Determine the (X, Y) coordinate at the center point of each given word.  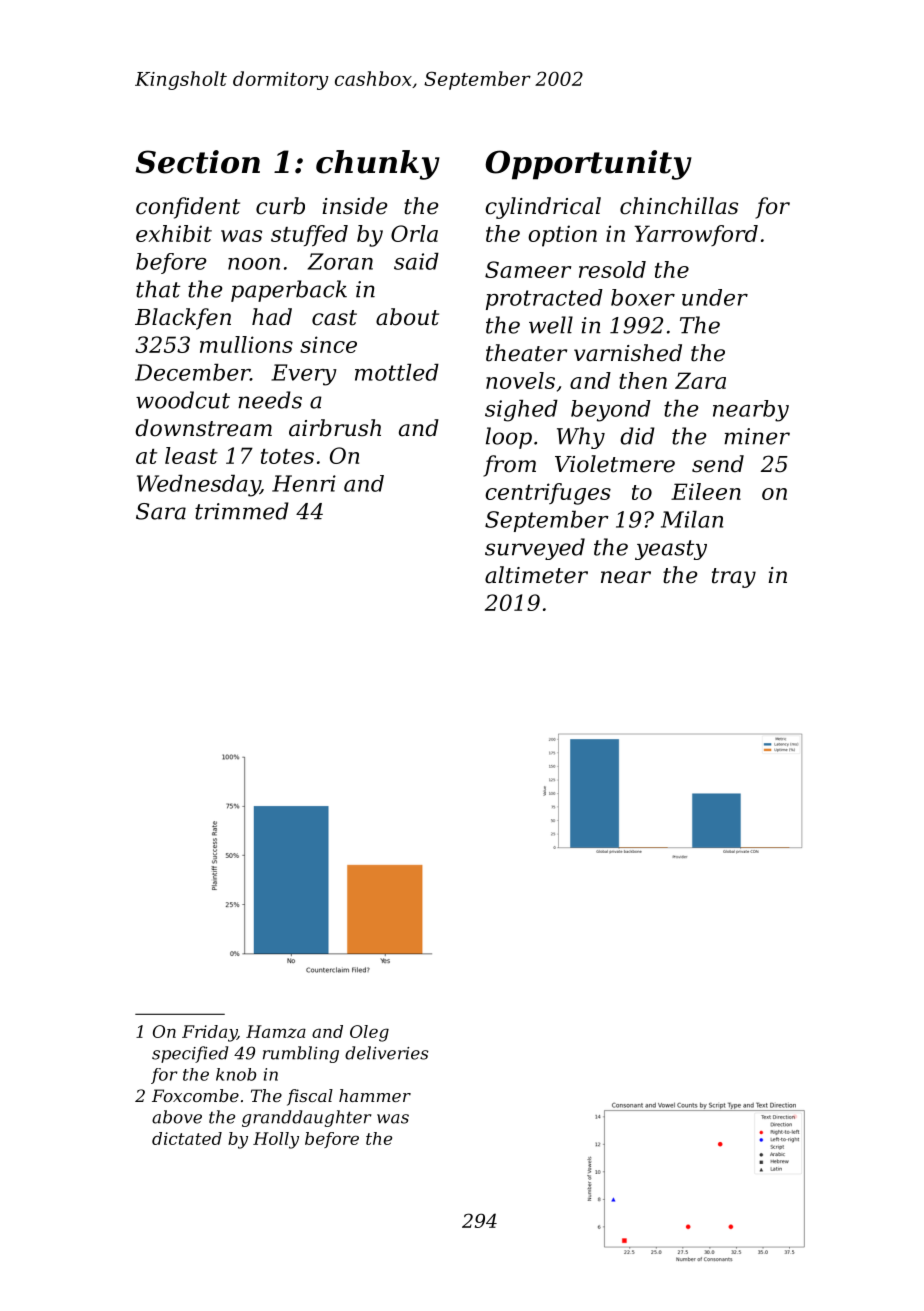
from (509, 466)
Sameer (528, 269)
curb (280, 206)
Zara (700, 380)
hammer (375, 1095)
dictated (187, 1138)
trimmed (242, 511)
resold (612, 269)
